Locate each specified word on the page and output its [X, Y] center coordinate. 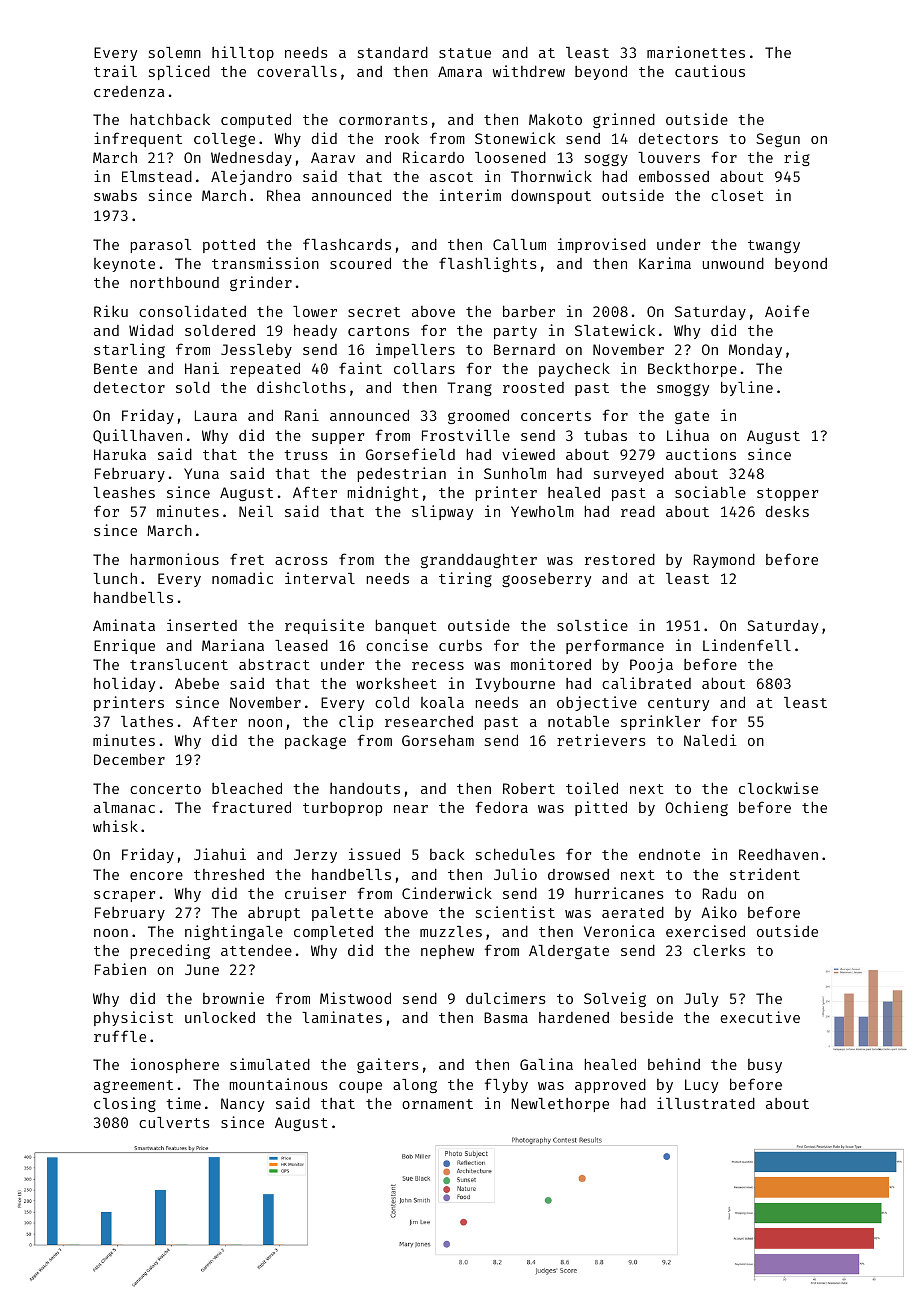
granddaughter [479, 561]
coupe [360, 1087]
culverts [174, 1122]
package [315, 742]
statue [465, 53]
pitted [601, 808]
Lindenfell [747, 645]
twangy [774, 246]
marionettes [696, 52]
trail [115, 71]
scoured [360, 263]
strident [765, 874]
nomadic [242, 578]
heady [315, 331]
